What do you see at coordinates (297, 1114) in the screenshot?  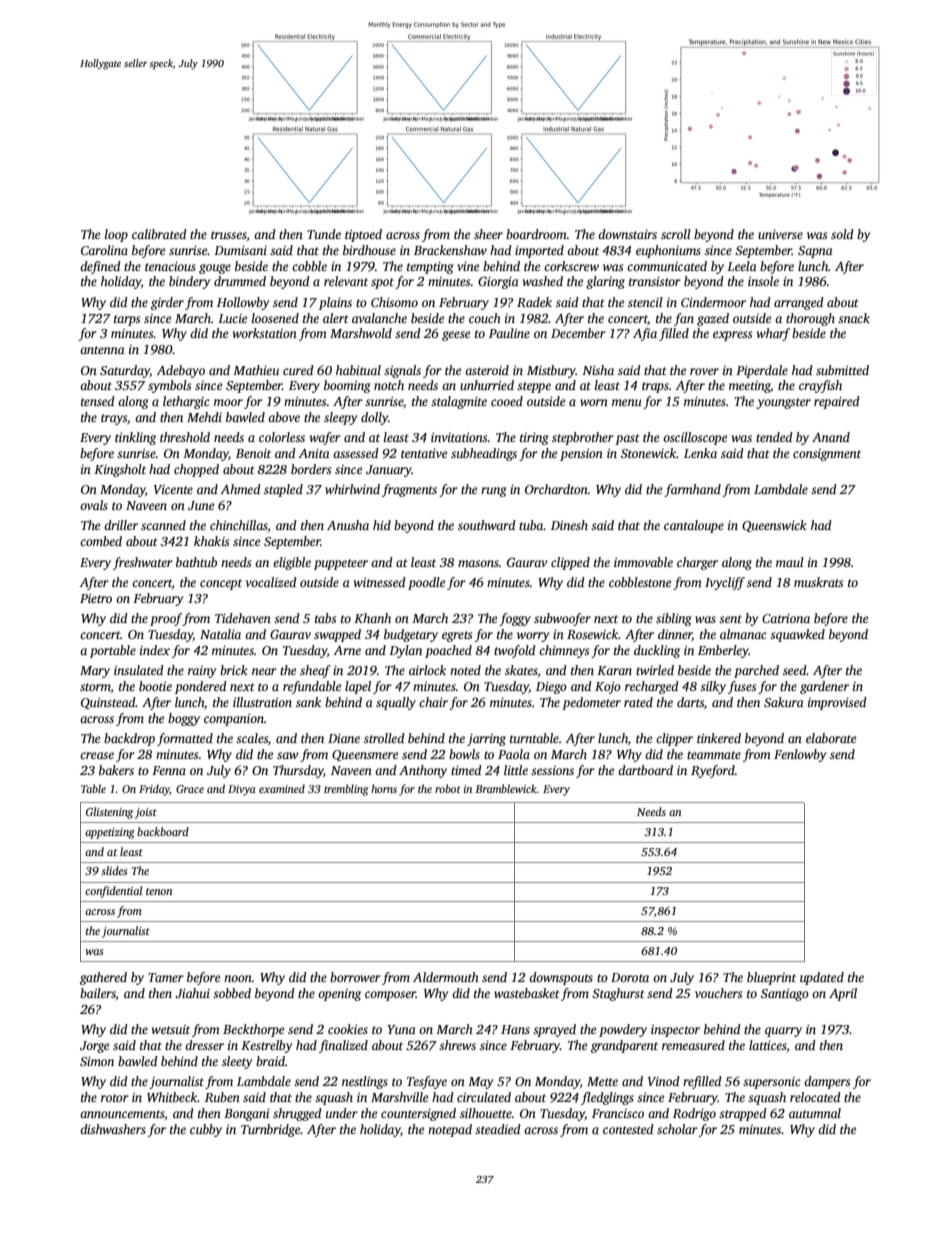 I see `shrugged` at bounding box center [297, 1114].
